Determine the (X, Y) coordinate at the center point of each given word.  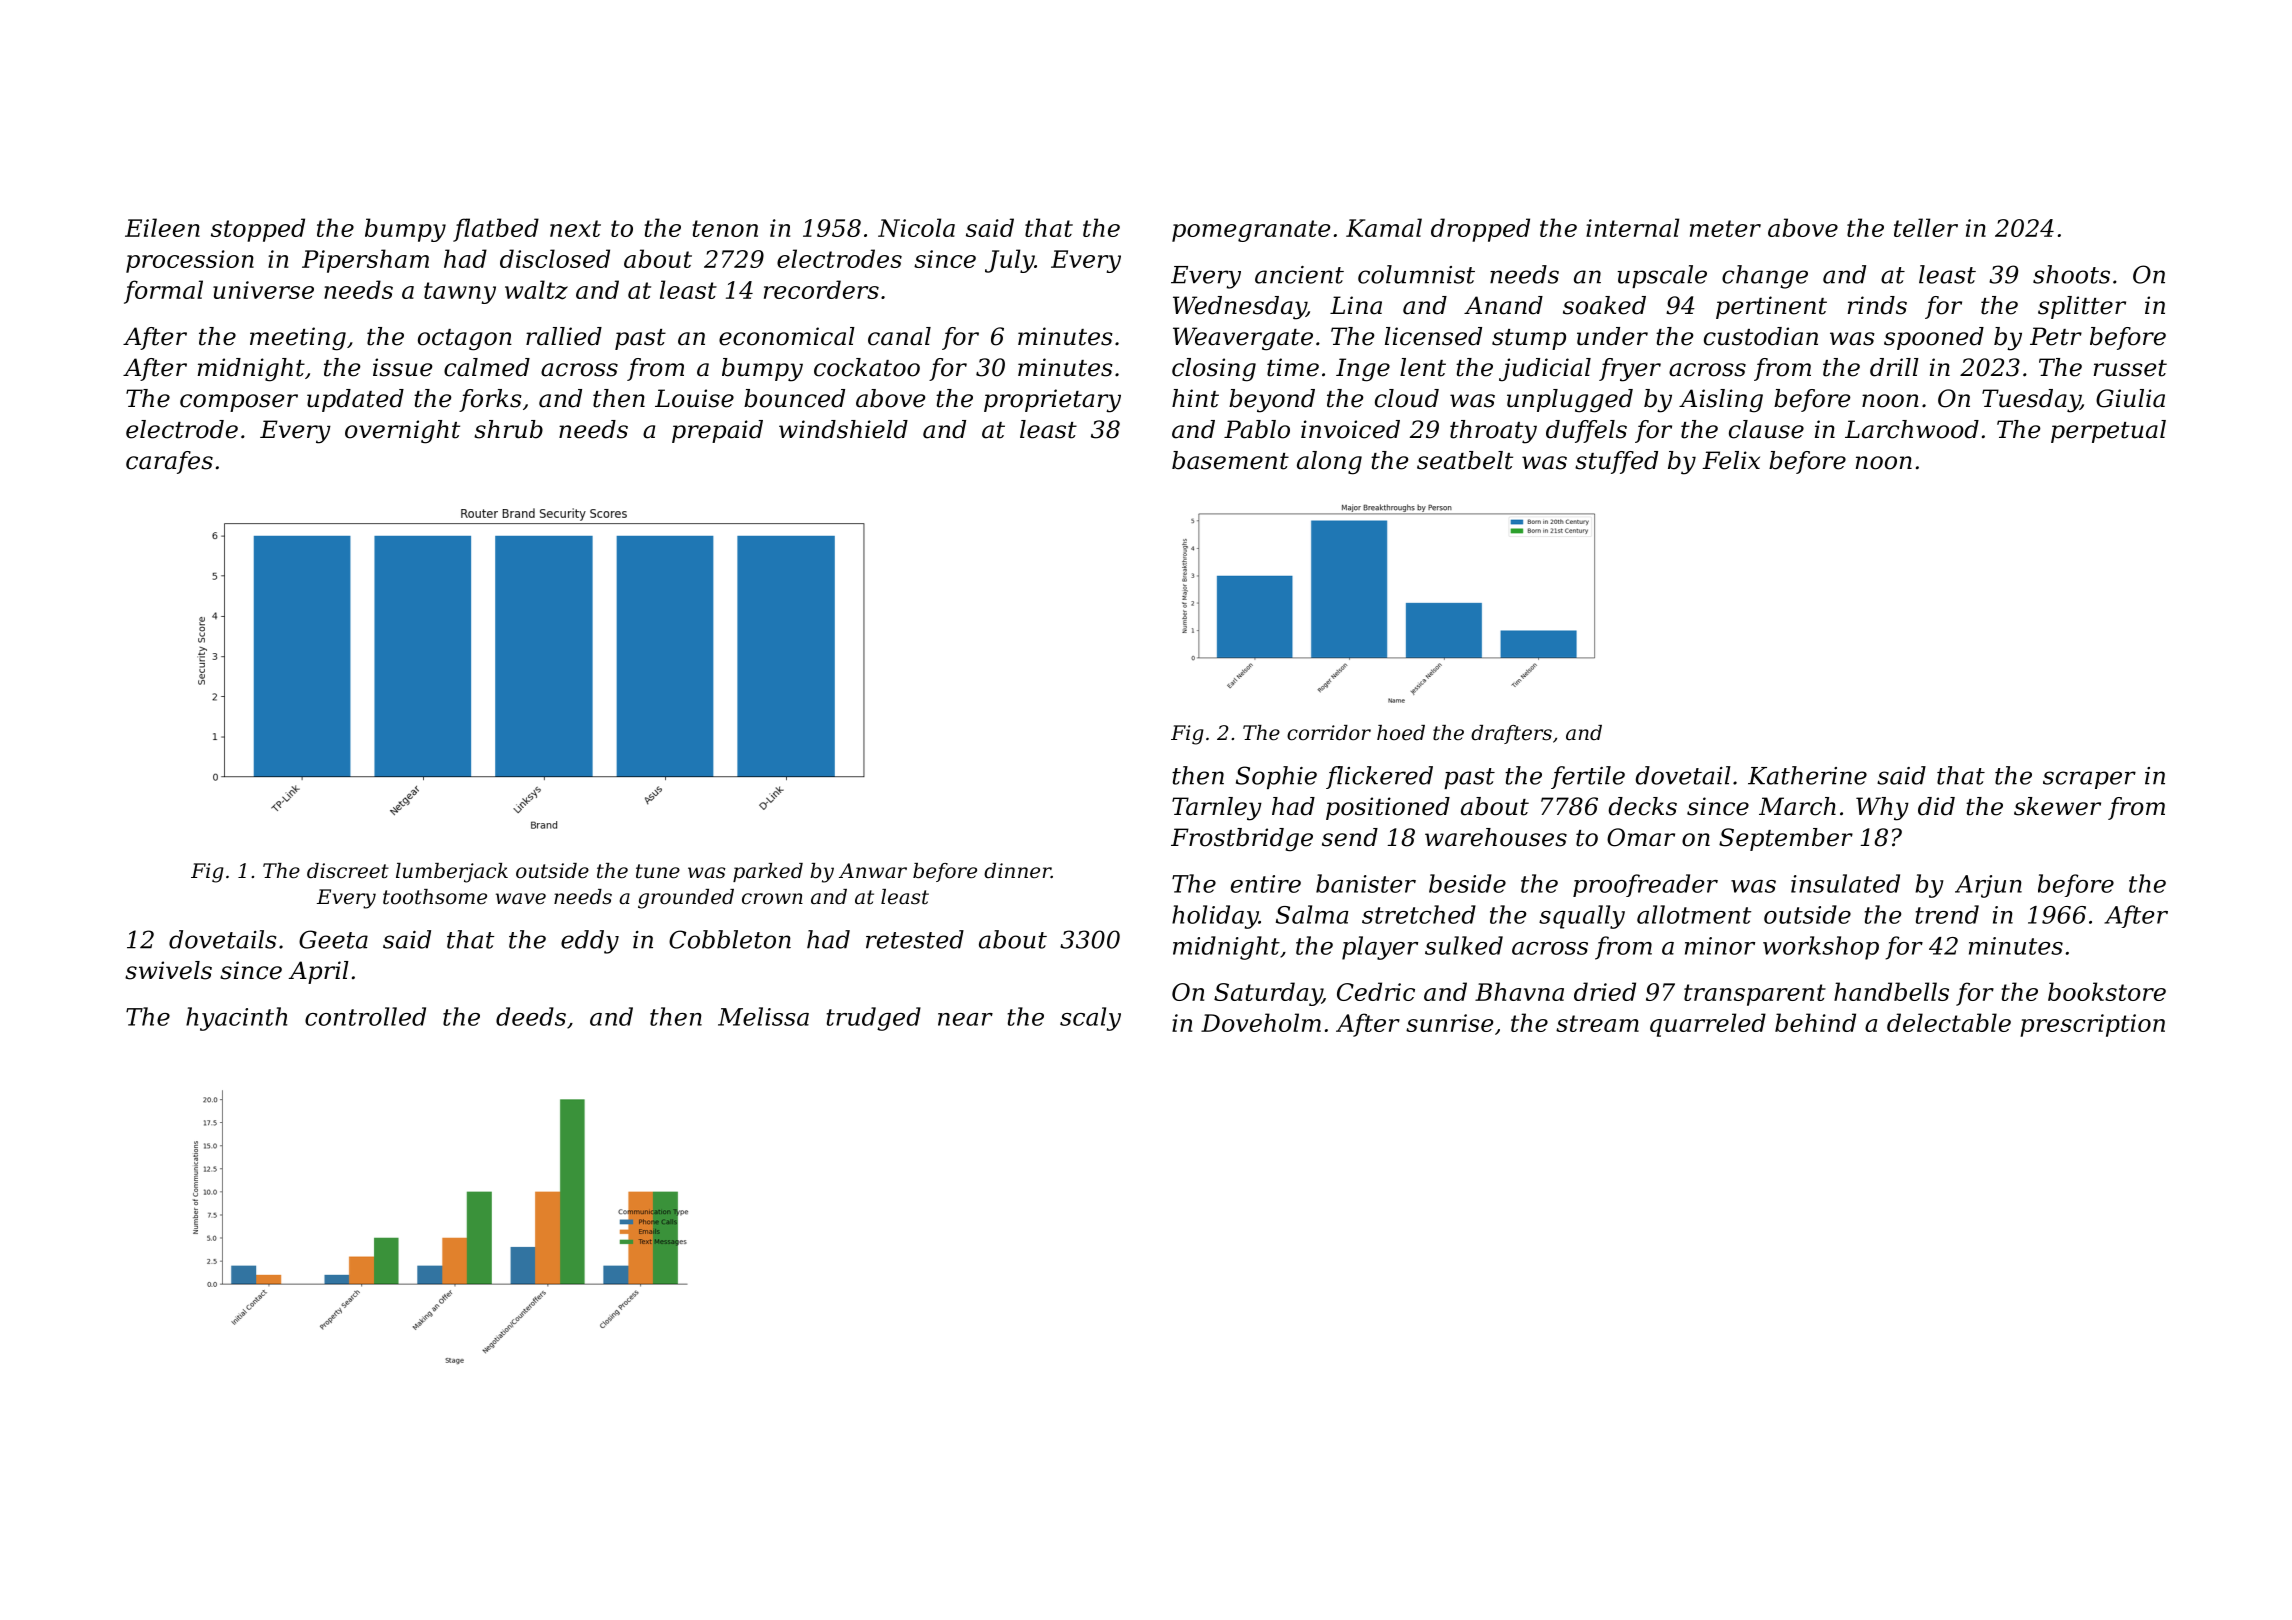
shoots (2071, 274)
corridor (1329, 733)
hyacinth (236, 1019)
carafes (169, 462)
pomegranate (1251, 231)
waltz (536, 290)
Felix (1731, 460)
